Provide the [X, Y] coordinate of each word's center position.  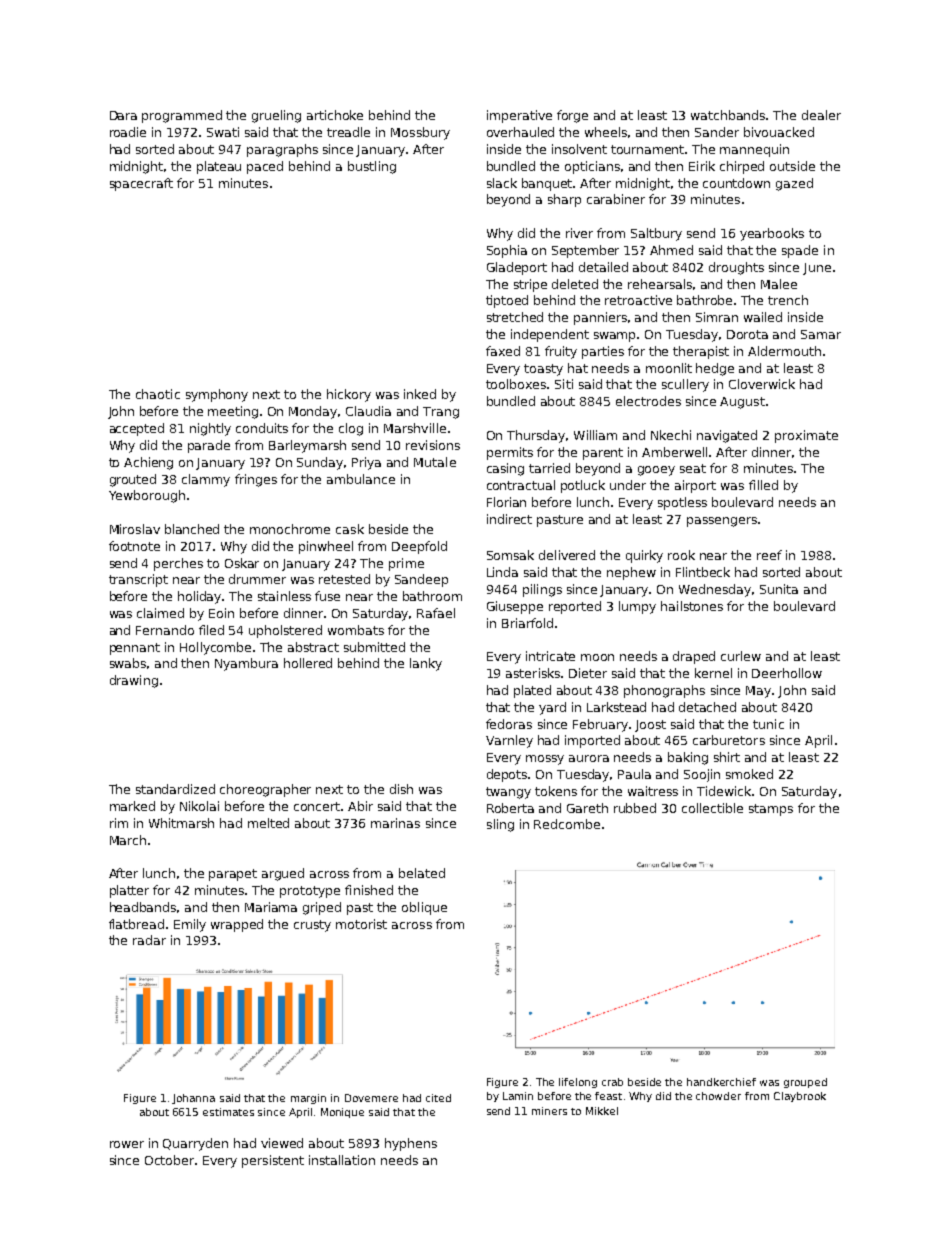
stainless [284, 596]
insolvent [579, 149]
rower [127, 1144]
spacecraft [141, 184]
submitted [374, 647]
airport [695, 486]
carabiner [616, 199]
